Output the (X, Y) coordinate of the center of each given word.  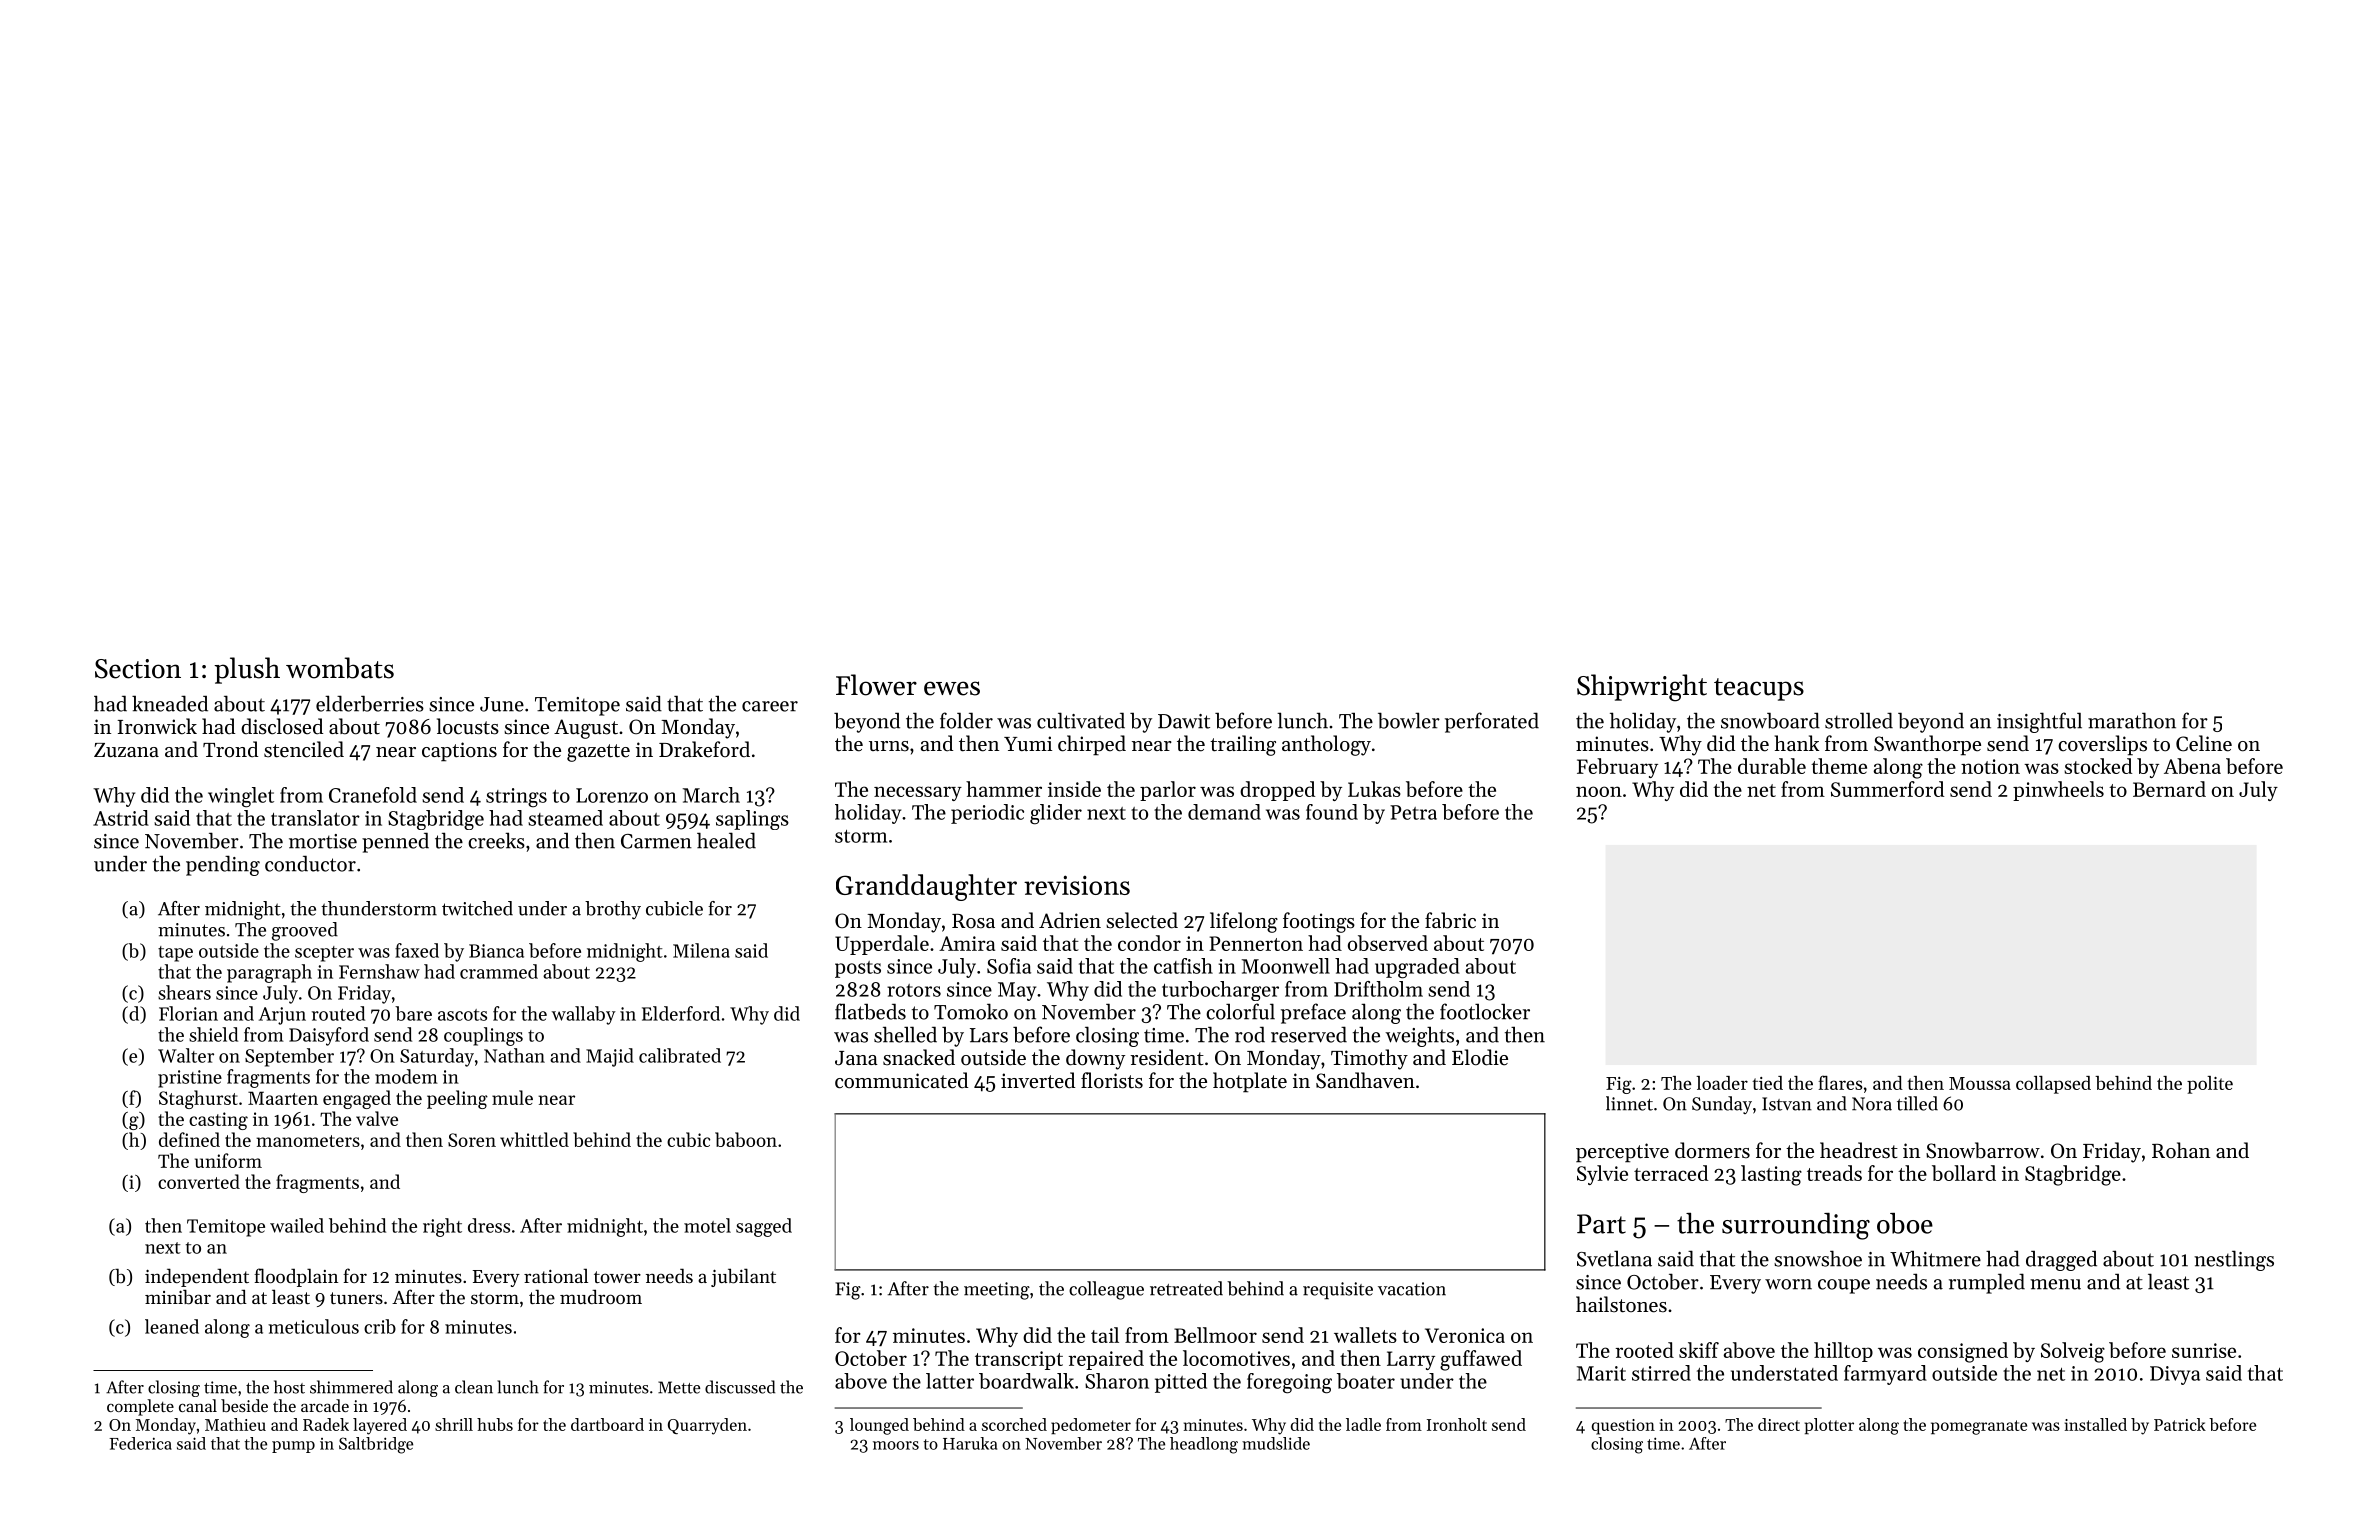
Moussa (1980, 1083)
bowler (1409, 720)
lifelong (1244, 922)
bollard (1964, 1173)
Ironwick (157, 726)
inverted (1038, 1080)
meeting (997, 1291)
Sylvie (1602, 1175)
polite (2210, 1085)
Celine (2204, 743)
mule (512, 1097)
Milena (701, 950)
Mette (679, 1387)
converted (199, 1181)
